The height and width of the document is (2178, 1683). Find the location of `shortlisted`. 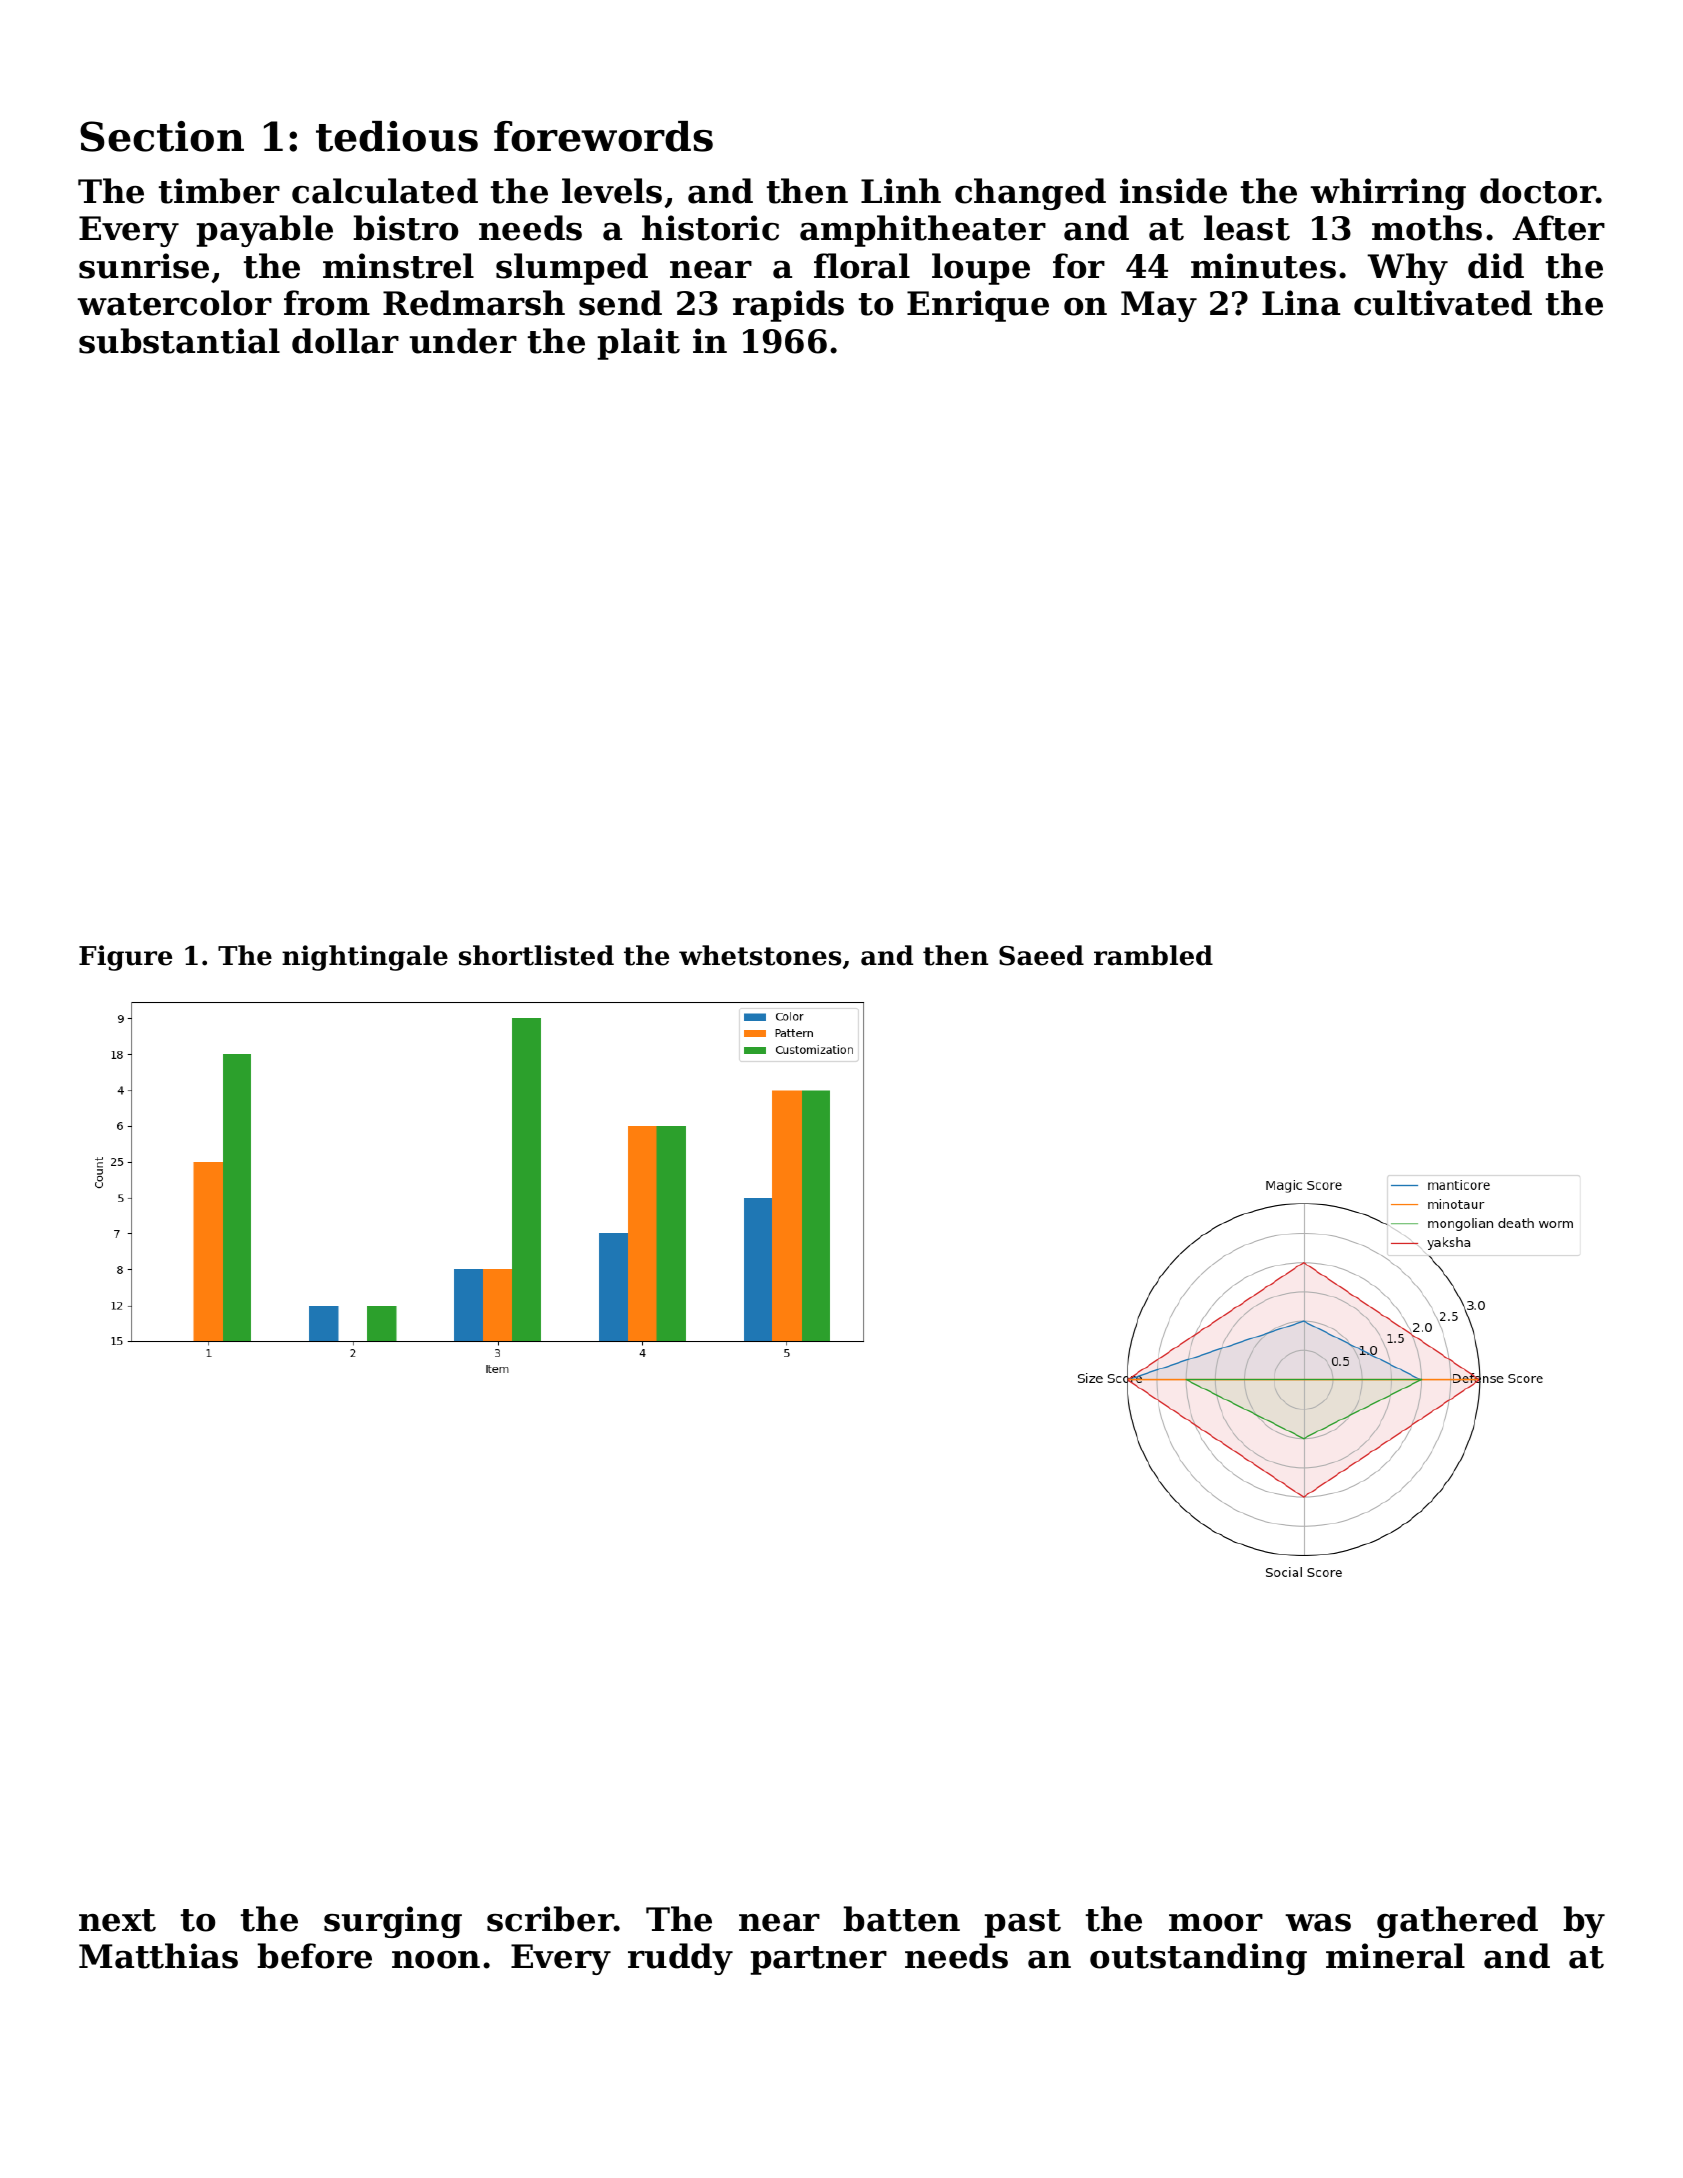

shortlisted is located at coordinates (536, 955).
